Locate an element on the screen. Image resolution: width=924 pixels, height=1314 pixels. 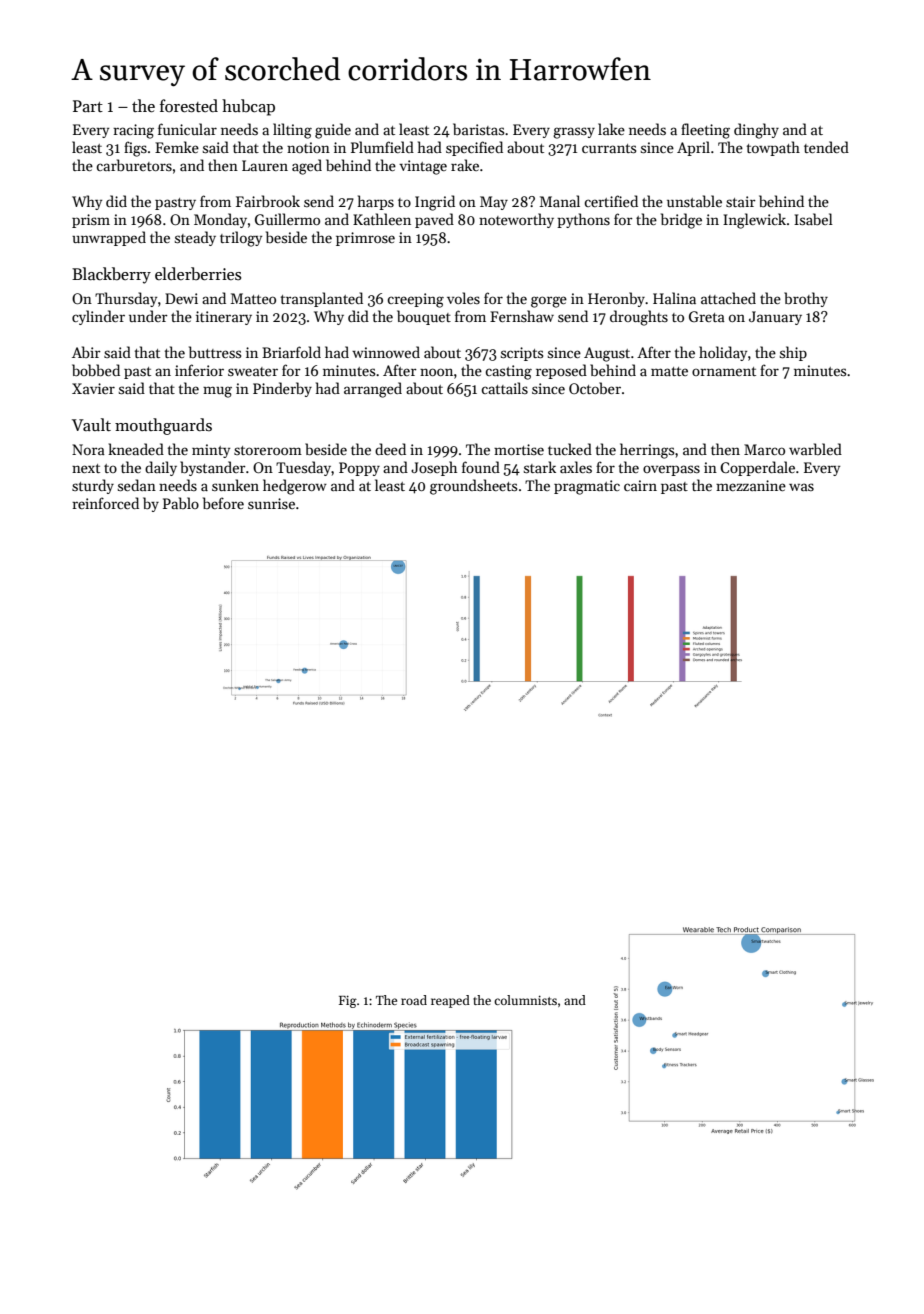
grassy is located at coordinates (574, 133).
